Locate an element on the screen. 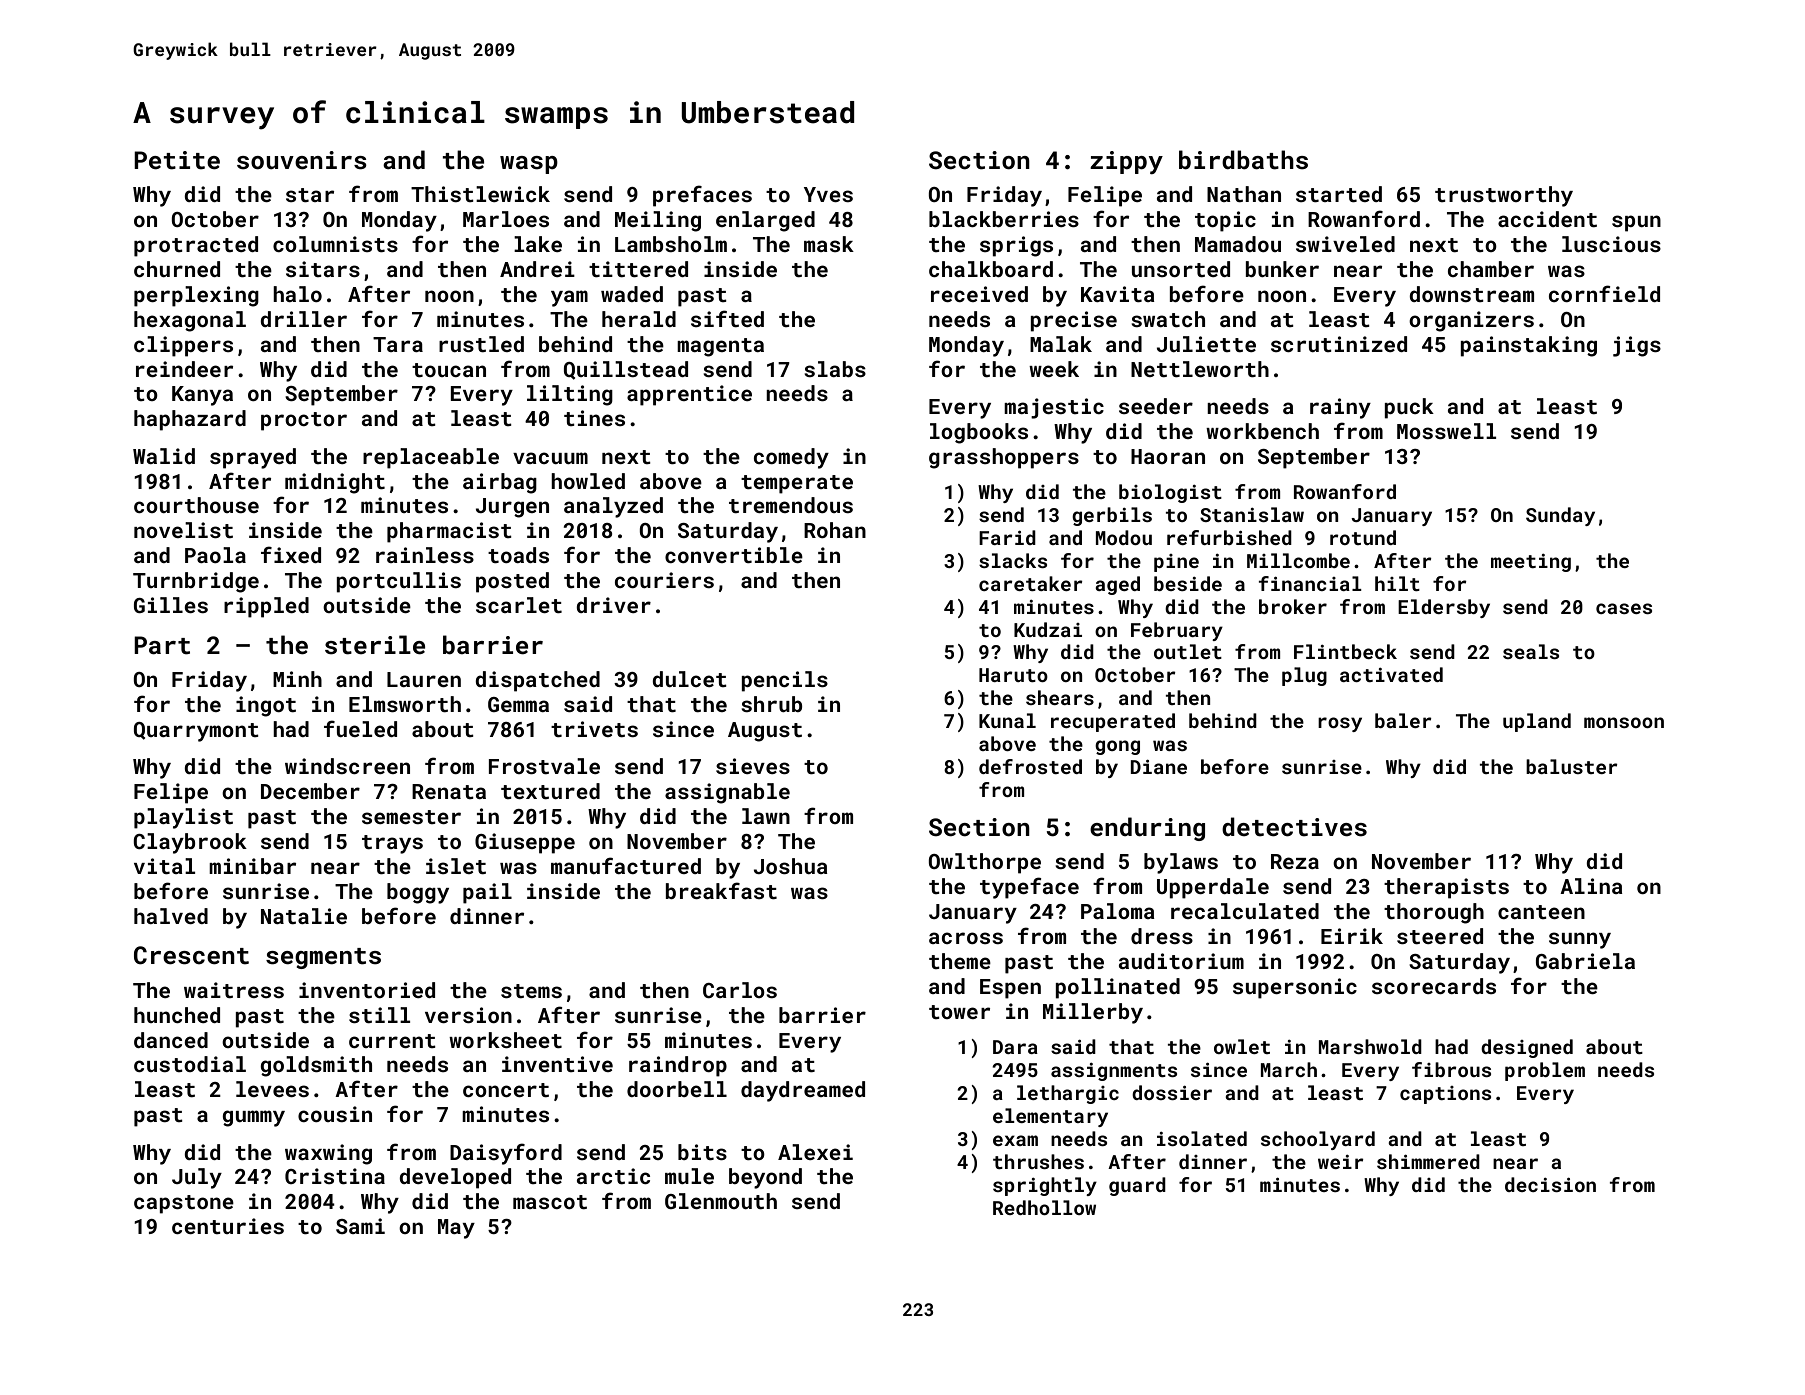  churned is located at coordinates (177, 269).
